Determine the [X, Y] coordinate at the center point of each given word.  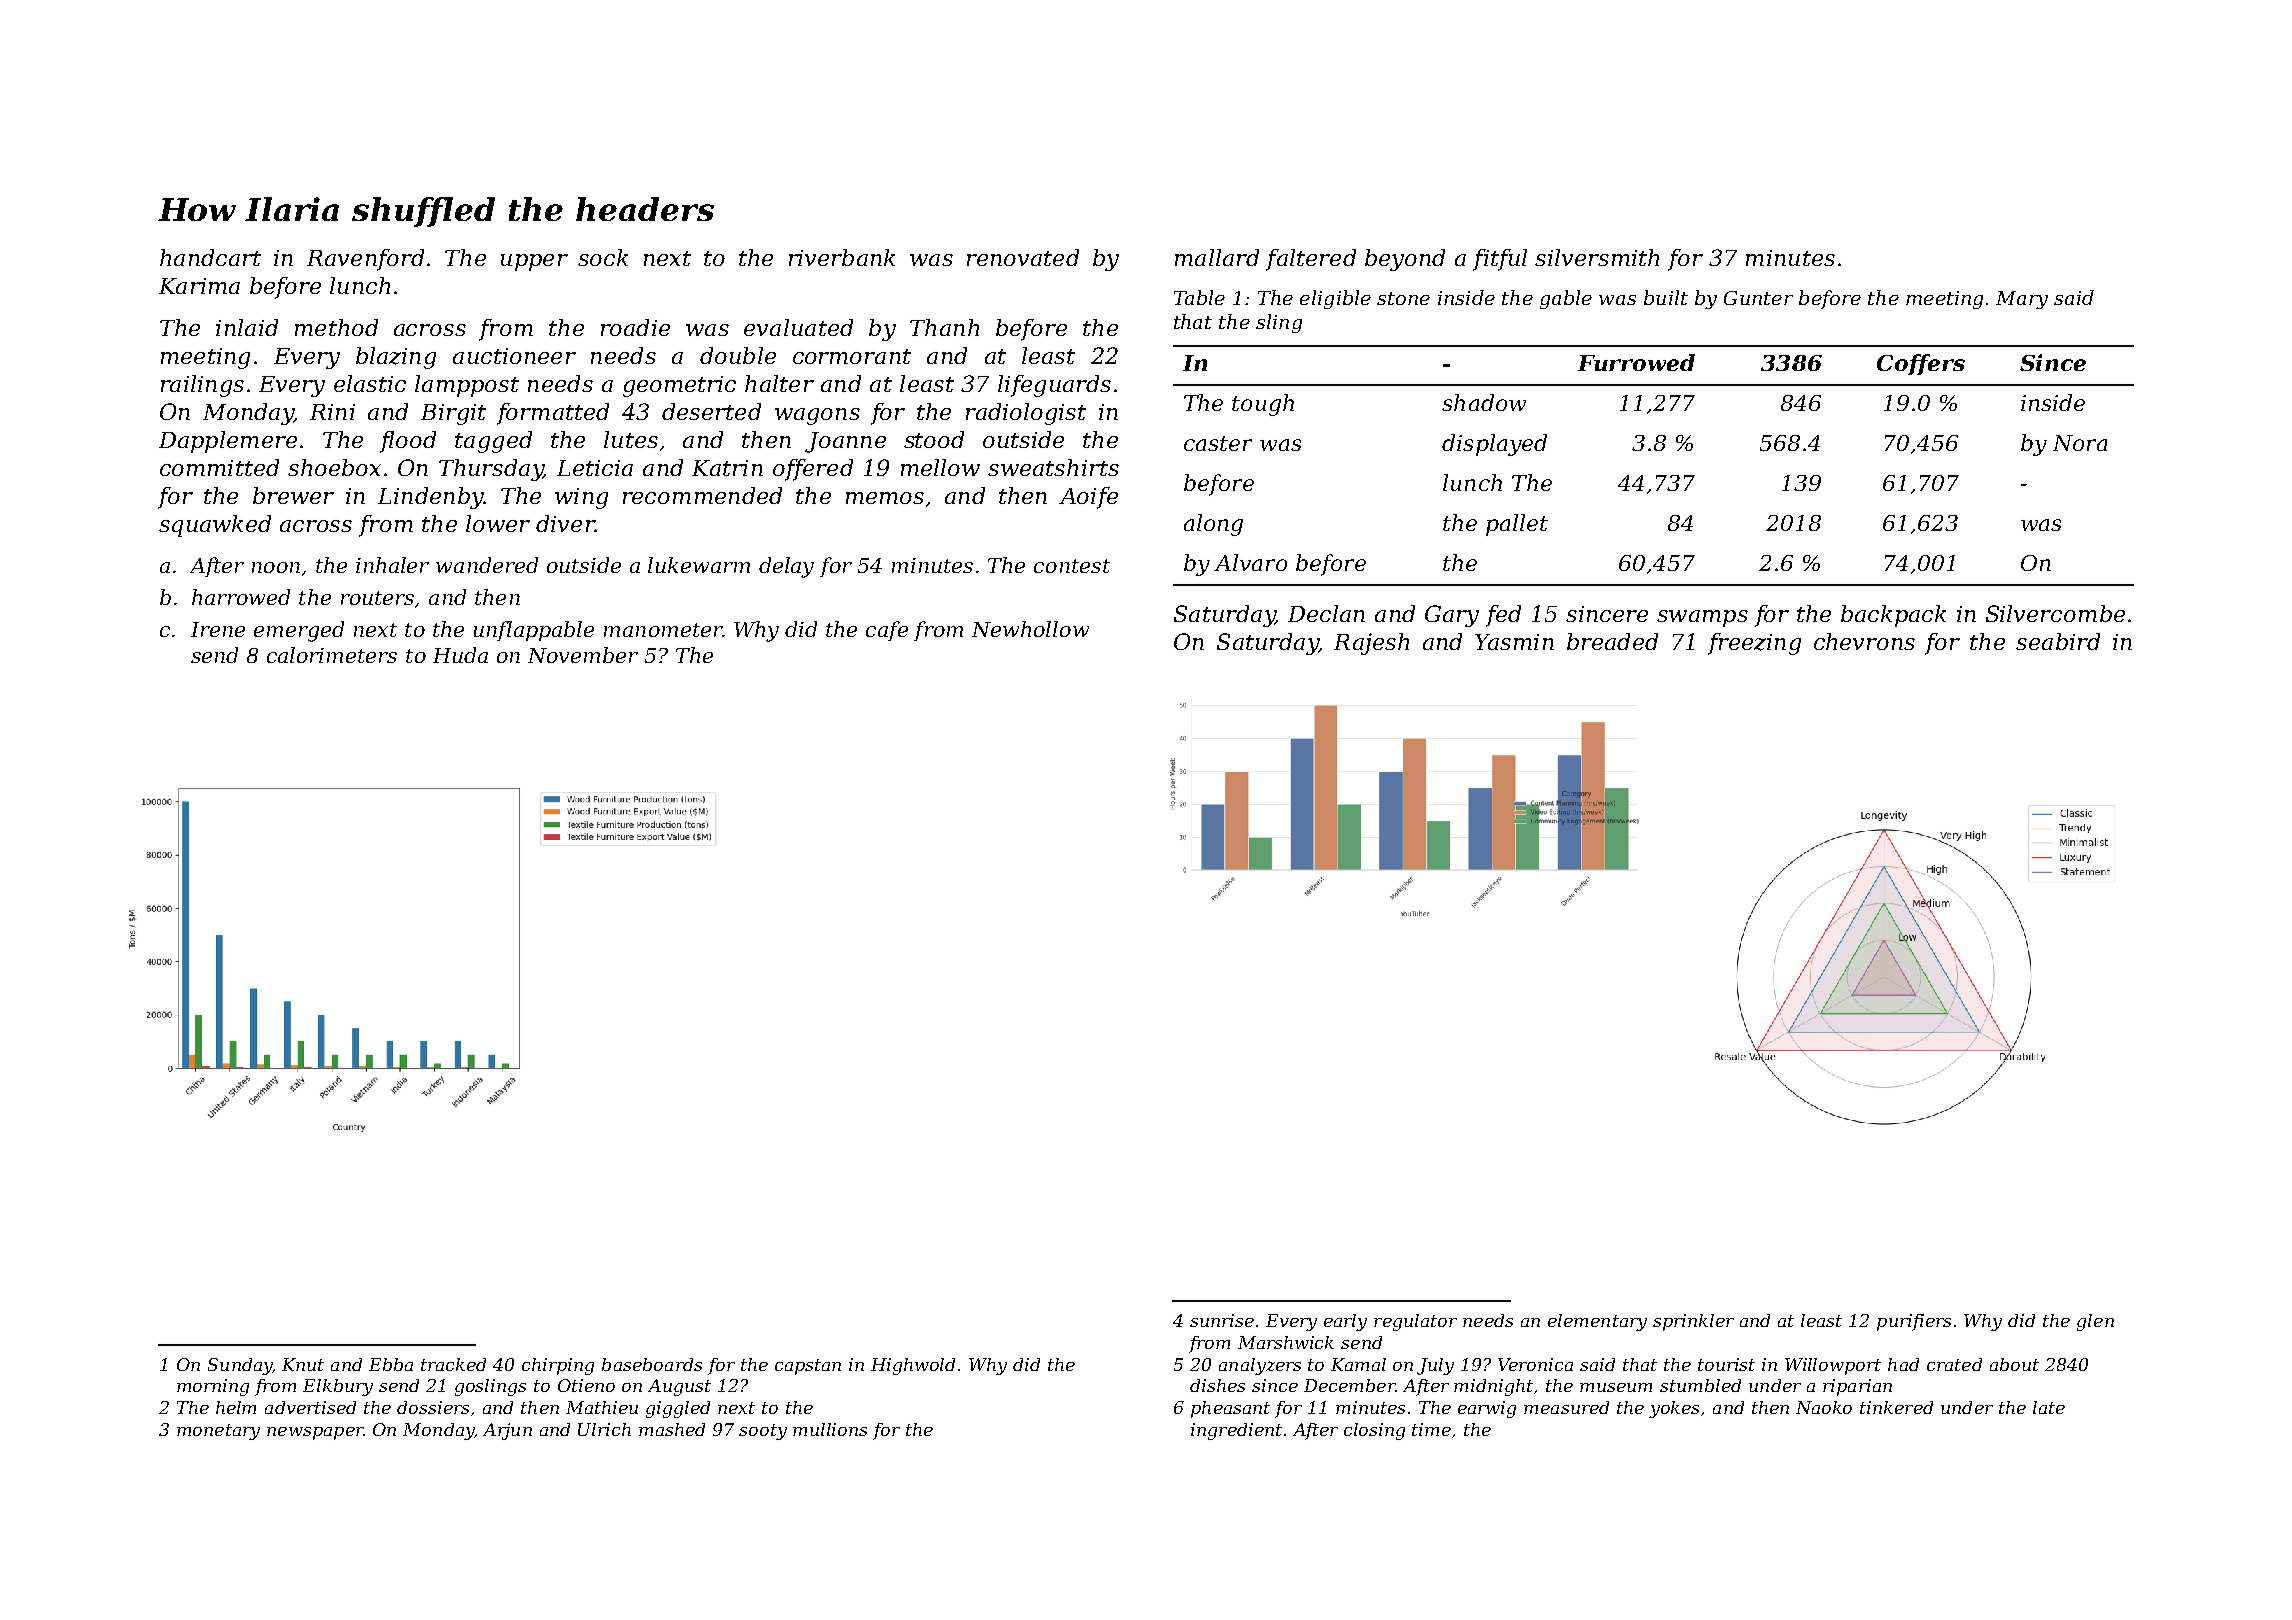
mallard [1217, 257]
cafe [887, 631]
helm [236, 1407]
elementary [1597, 1322]
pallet [1517, 525]
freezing [1754, 644]
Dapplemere [228, 442]
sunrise [1222, 1320]
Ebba [391, 1364]
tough [1263, 405]
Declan [1326, 613]
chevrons [1864, 641]
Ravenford [365, 260]
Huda [460, 655]
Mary [2022, 300]
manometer [663, 630]
